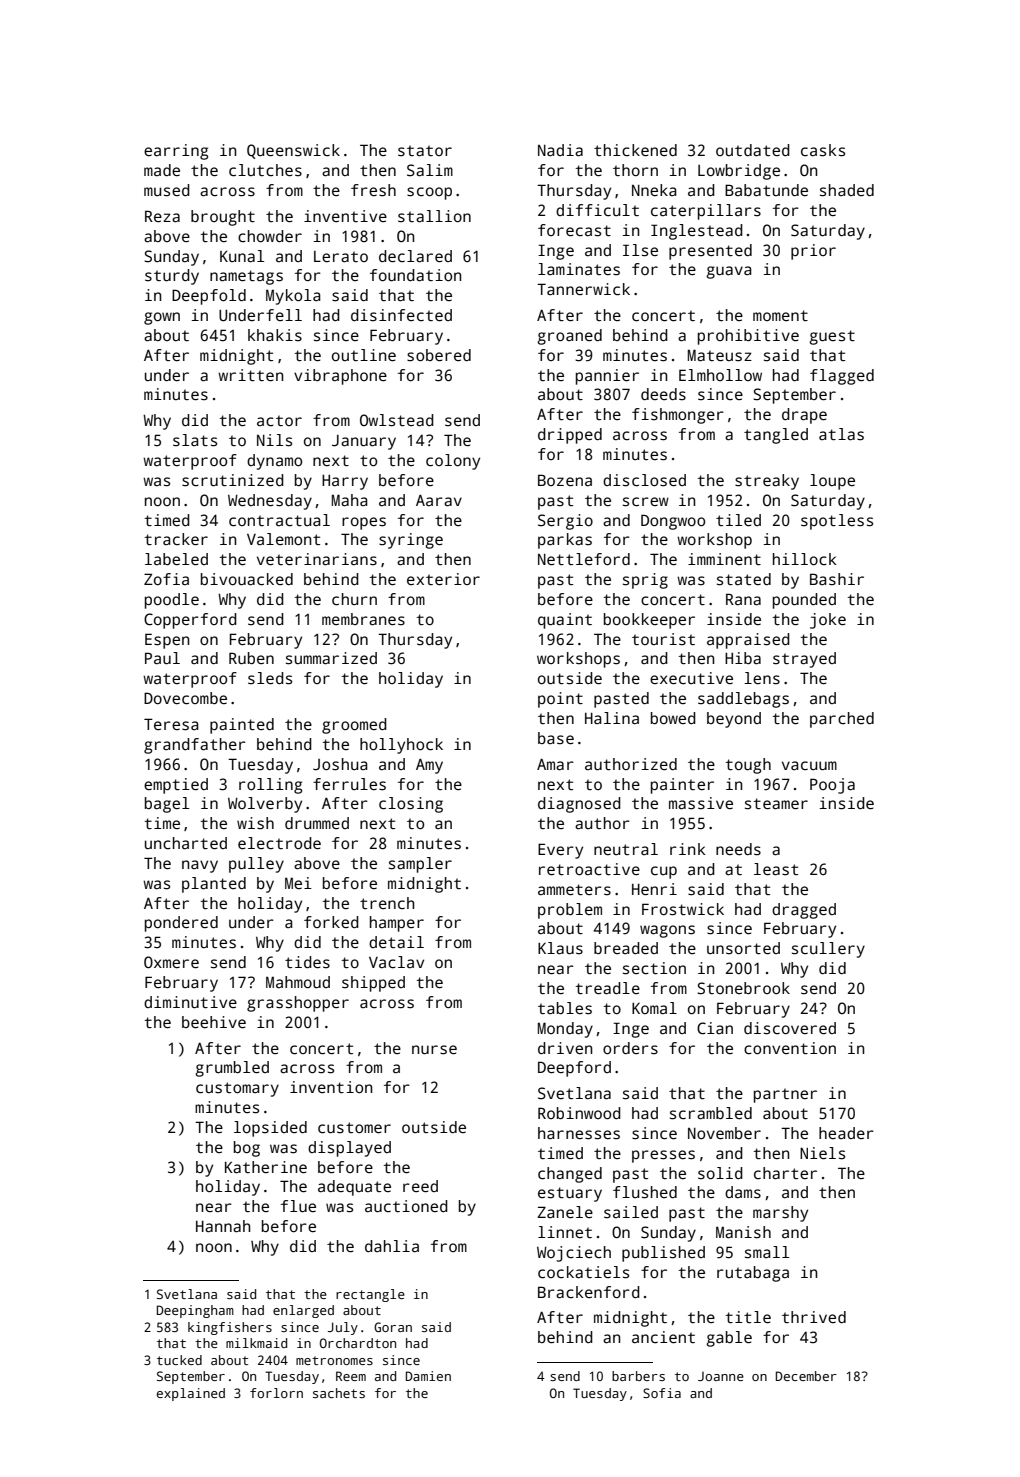 This screenshot has height=1477, width=1020. Describe the element at coordinates (814, 1317) in the screenshot. I see `thrived` at that location.
